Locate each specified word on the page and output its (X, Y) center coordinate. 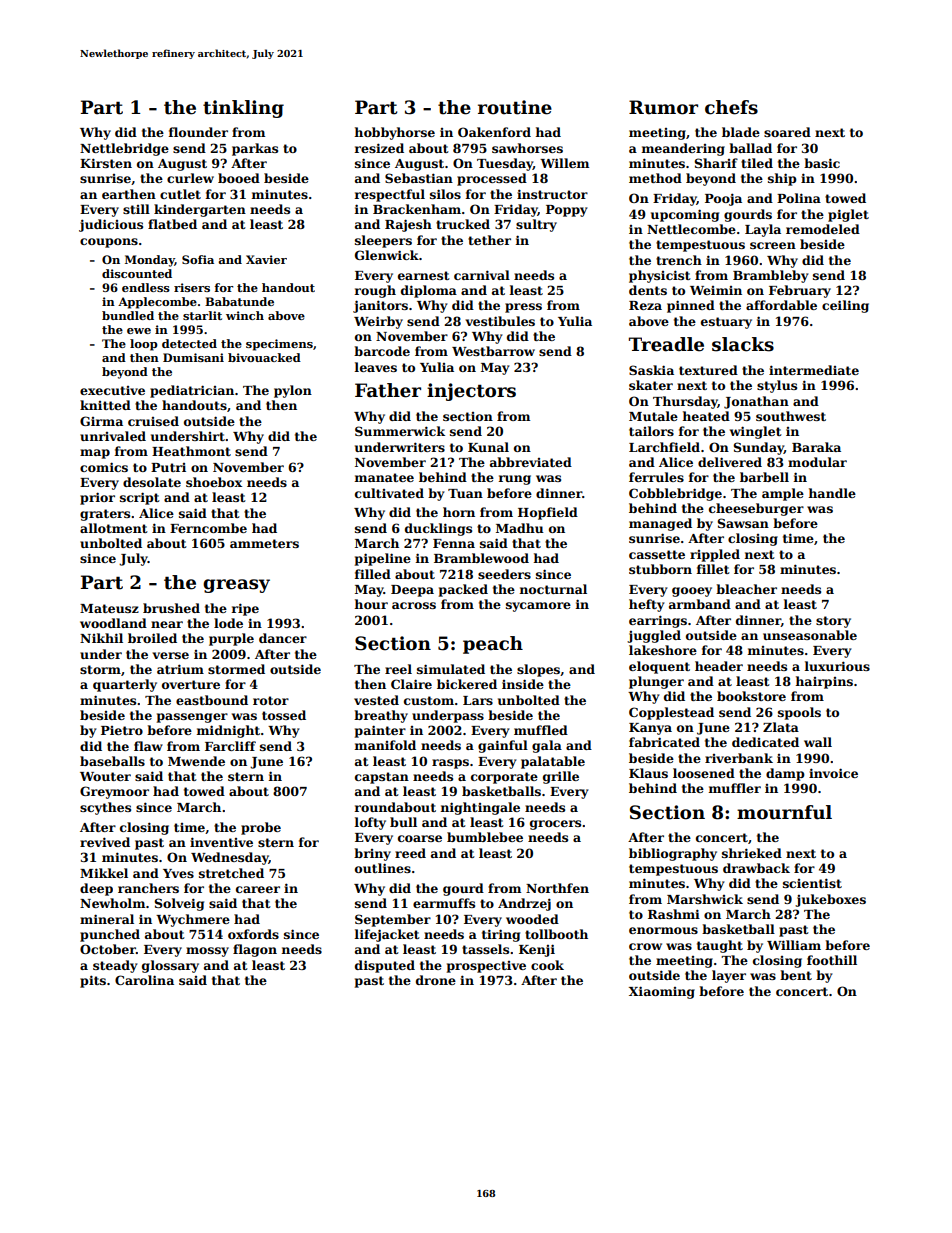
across (414, 605)
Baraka (816, 447)
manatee (384, 477)
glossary (170, 966)
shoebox (214, 482)
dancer (283, 638)
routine (515, 107)
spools (799, 713)
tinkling (243, 109)
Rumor (663, 107)
